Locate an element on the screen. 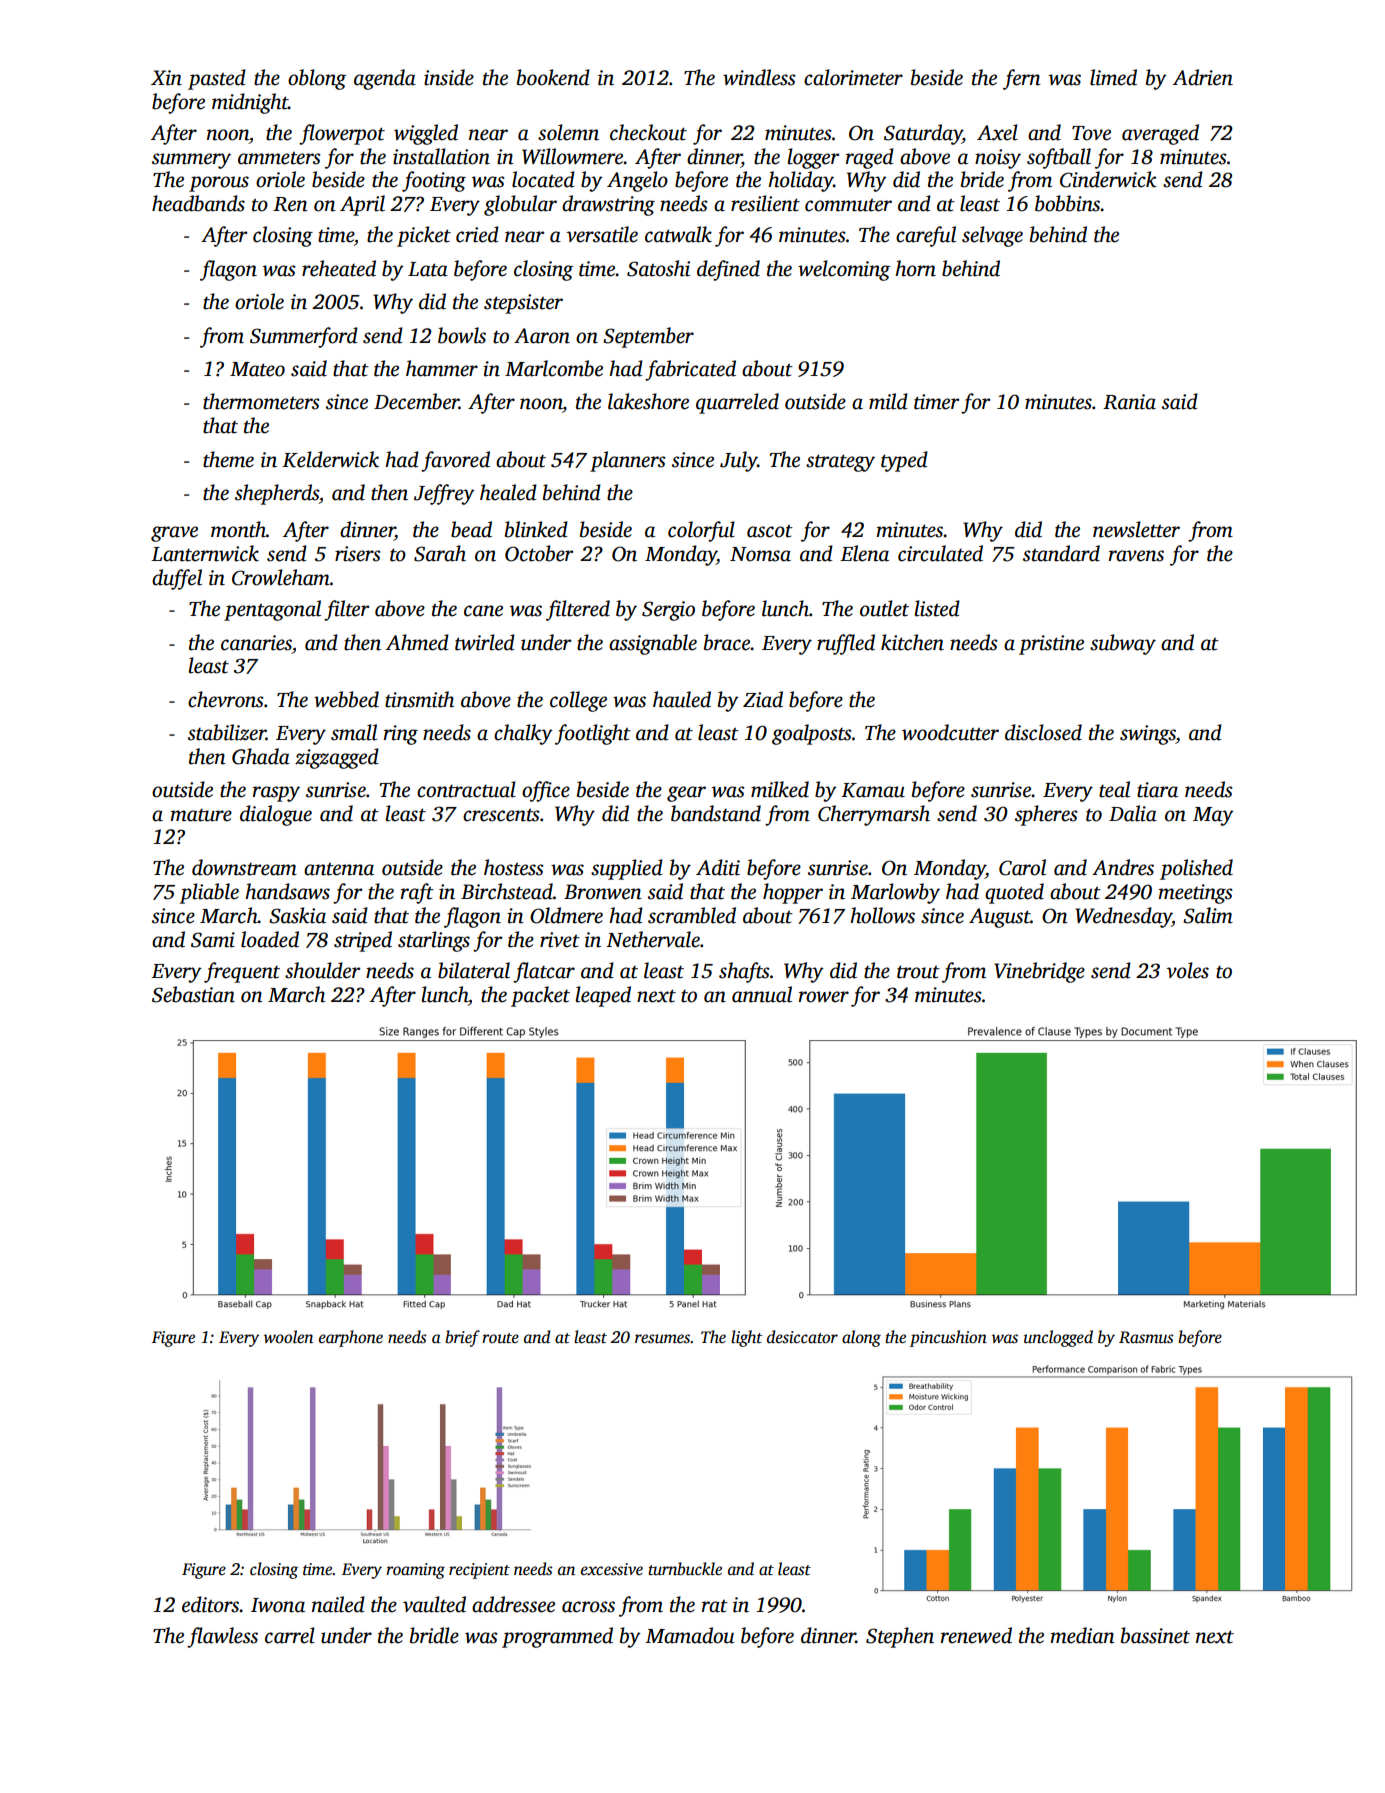  Rania is located at coordinates (1129, 402).
